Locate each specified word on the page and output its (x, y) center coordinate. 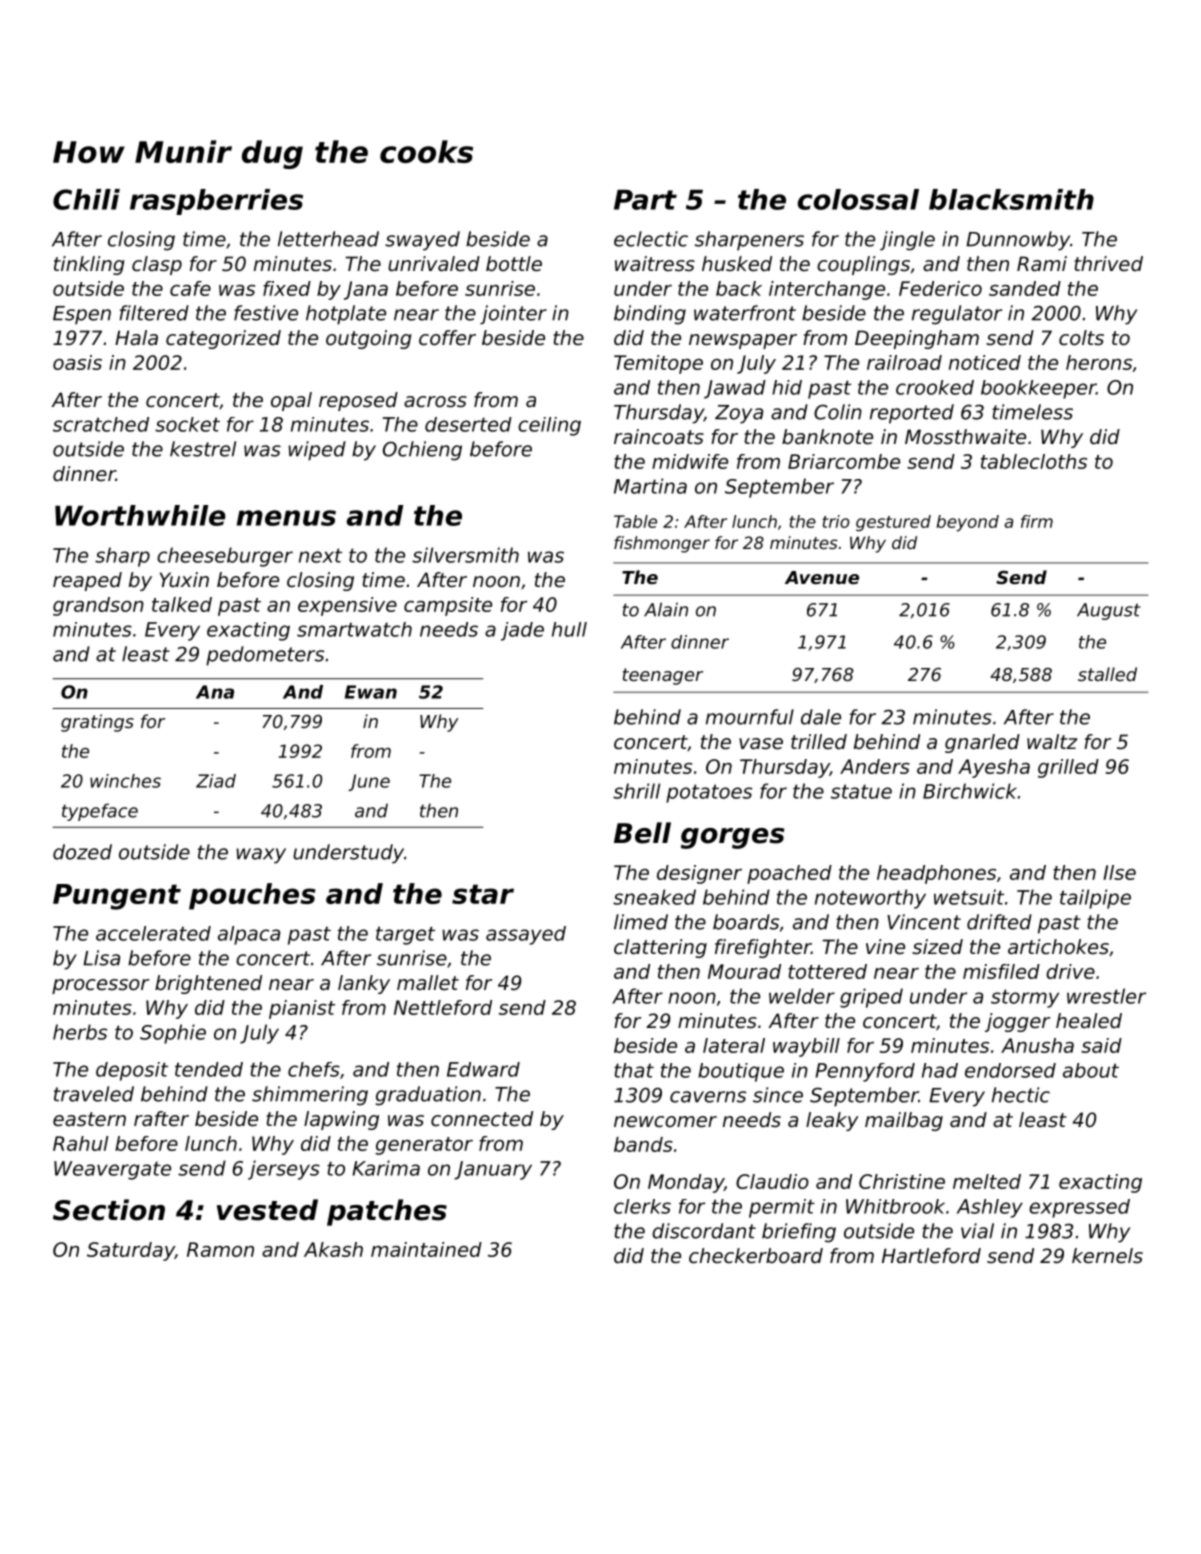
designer (699, 874)
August (1109, 611)
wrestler (1106, 996)
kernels (1107, 1256)
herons (1099, 362)
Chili (86, 199)
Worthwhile (140, 515)
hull (569, 629)
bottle (514, 264)
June (369, 782)
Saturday (131, 1251)
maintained (426, 1249)
